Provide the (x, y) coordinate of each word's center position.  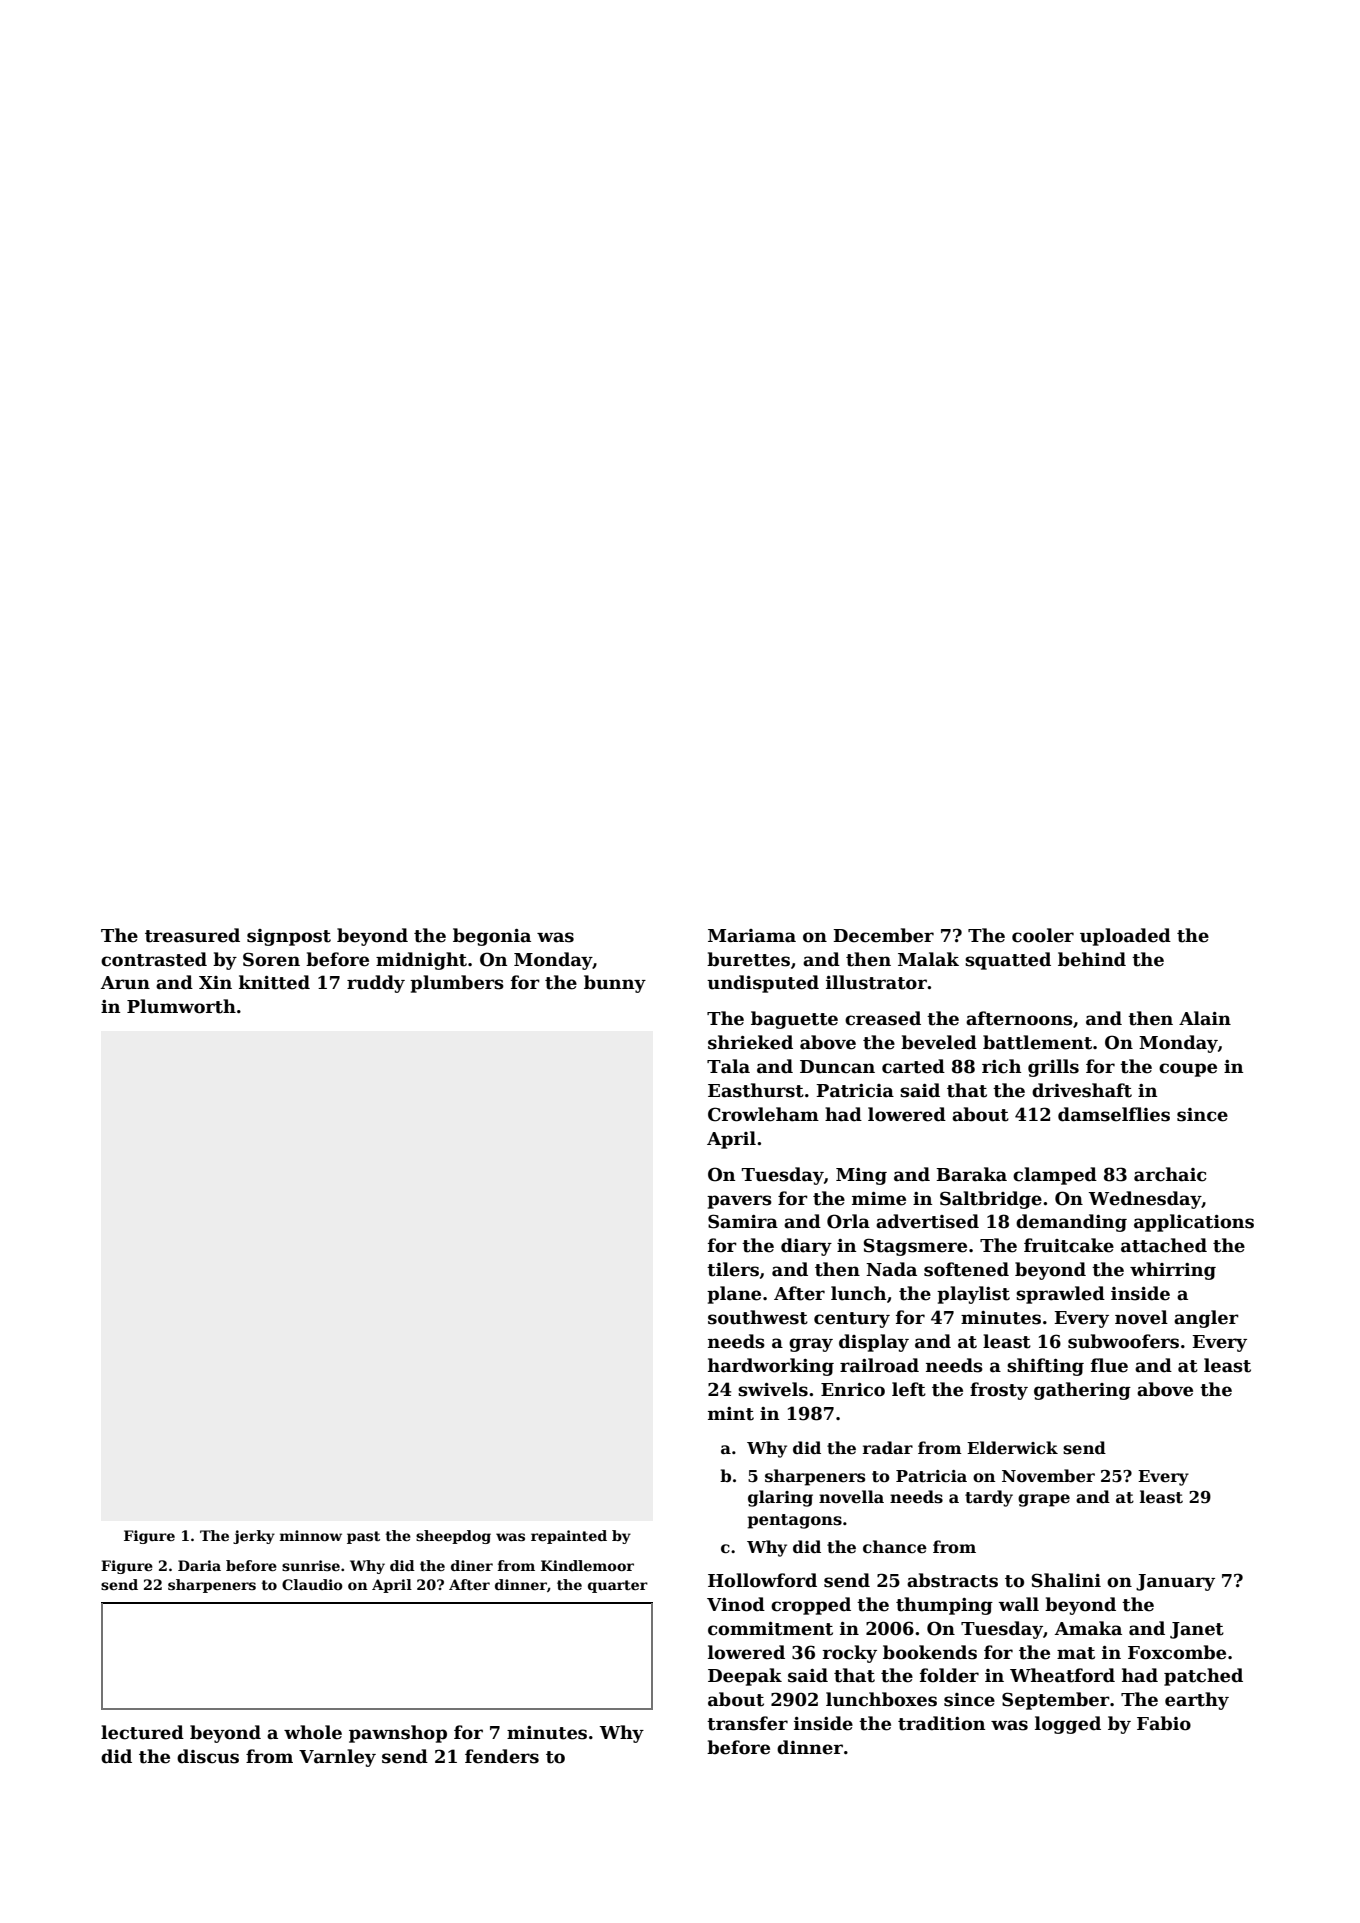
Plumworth (181, 1006)
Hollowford (762, 1580)
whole (313, 1732)
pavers (739, 1202)
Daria (199, 1565)
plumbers (457, 984)
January (1175, 1582)
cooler (1043, 935)
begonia (492, 937)
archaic (1170, 1174)
